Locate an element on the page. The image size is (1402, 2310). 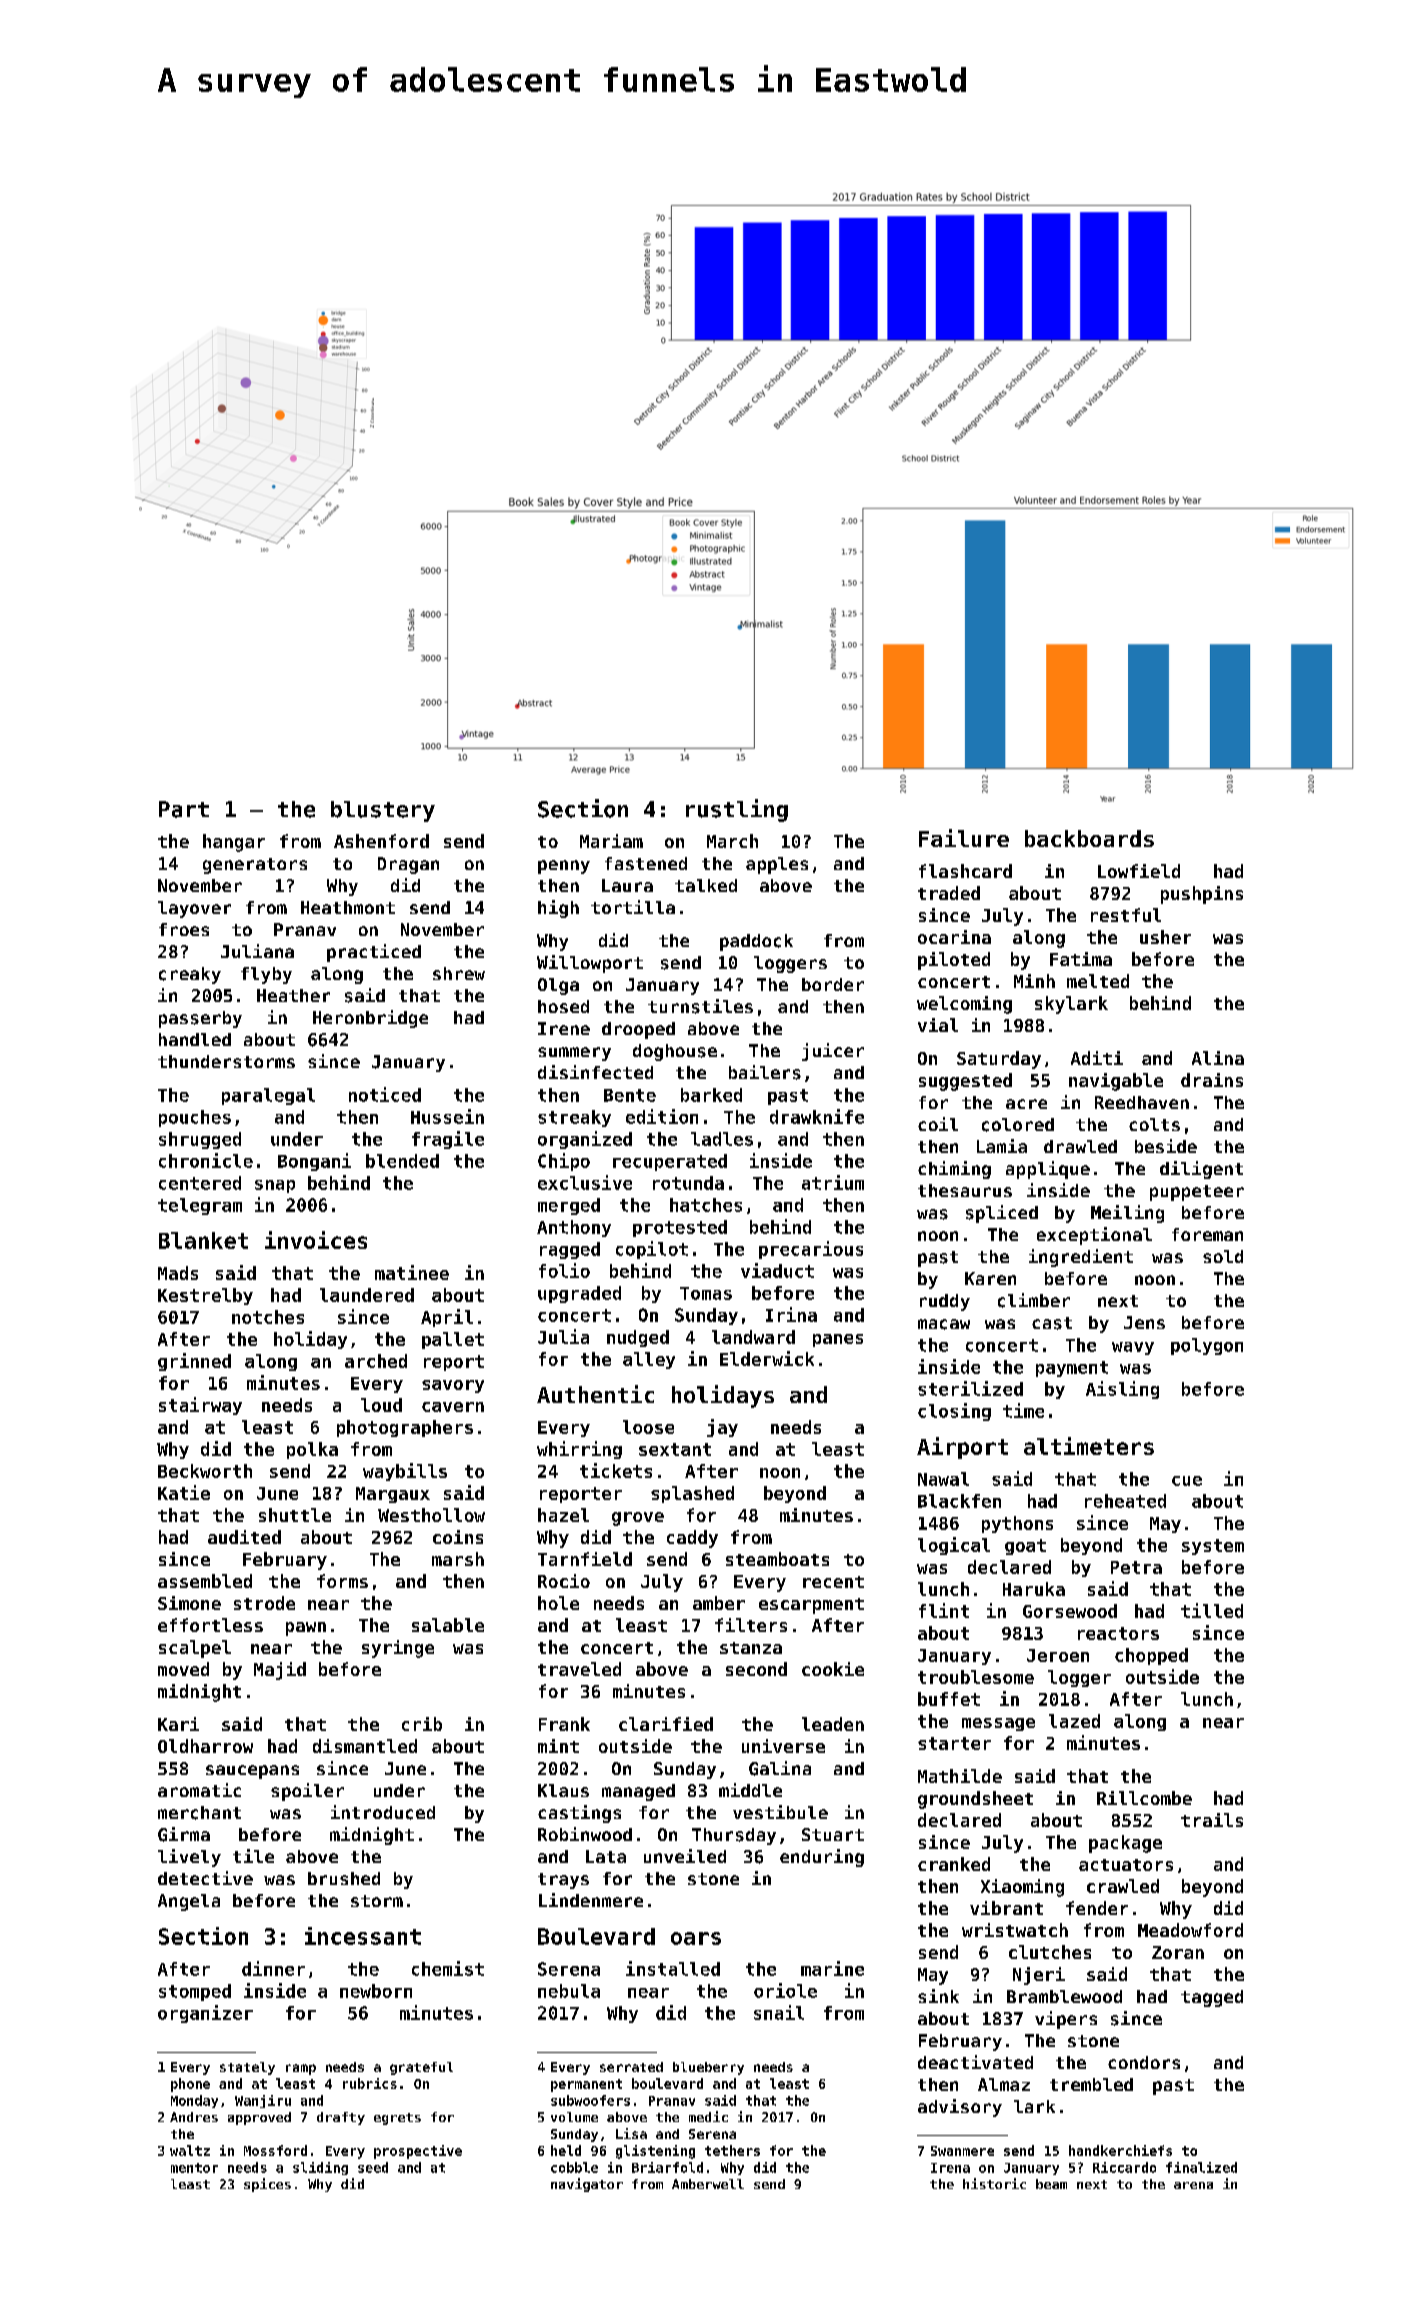
cue is located at coordinates (1187, 1481).
